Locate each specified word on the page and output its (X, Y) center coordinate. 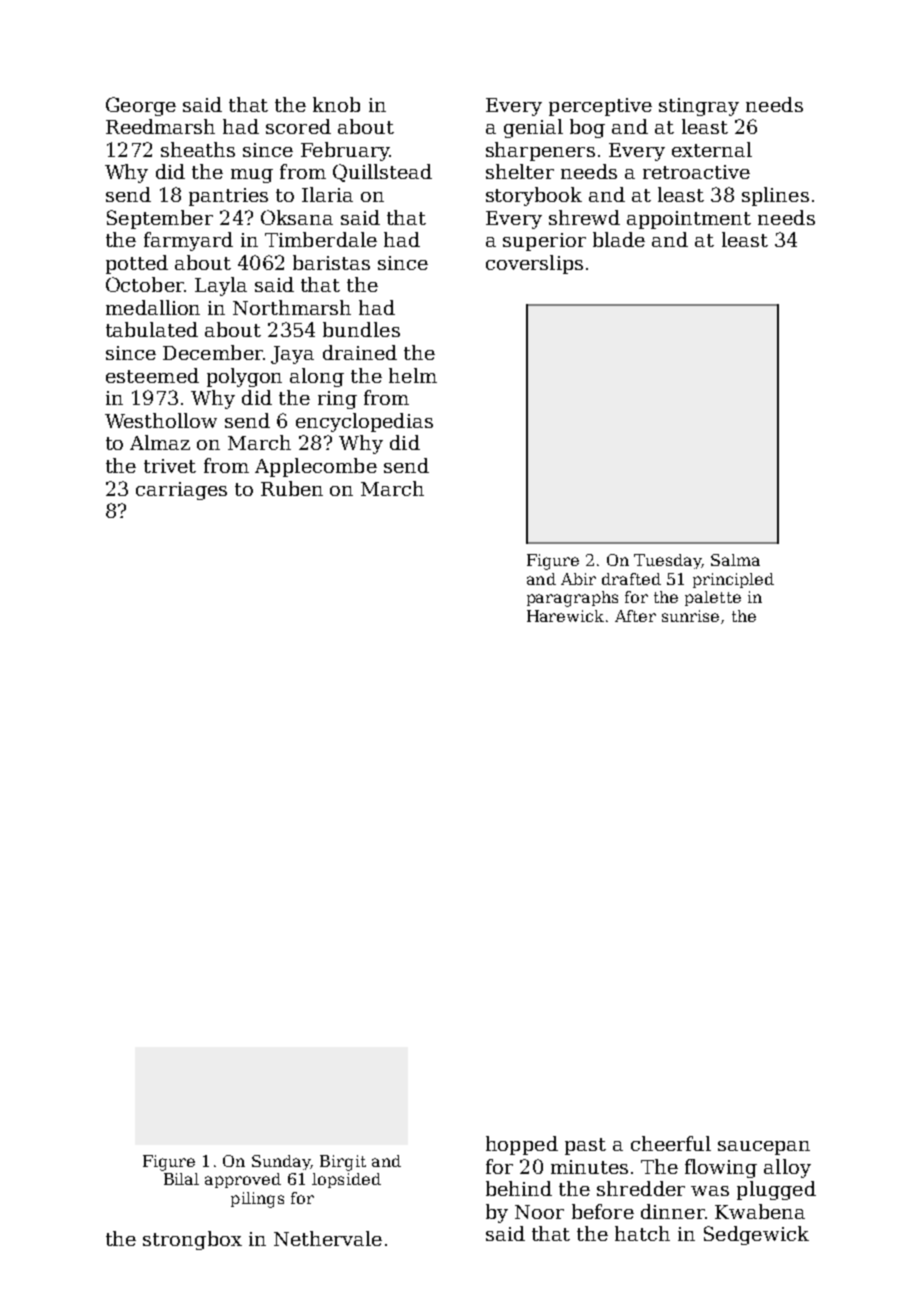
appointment (689, 220)
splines (775, 196)
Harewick (565, 616)
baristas (331, 262)
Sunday (281, 1162)
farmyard (188, 241)
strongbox (192, 1240)
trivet (170, 466)
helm (413, 375)
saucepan (764, 1148)
